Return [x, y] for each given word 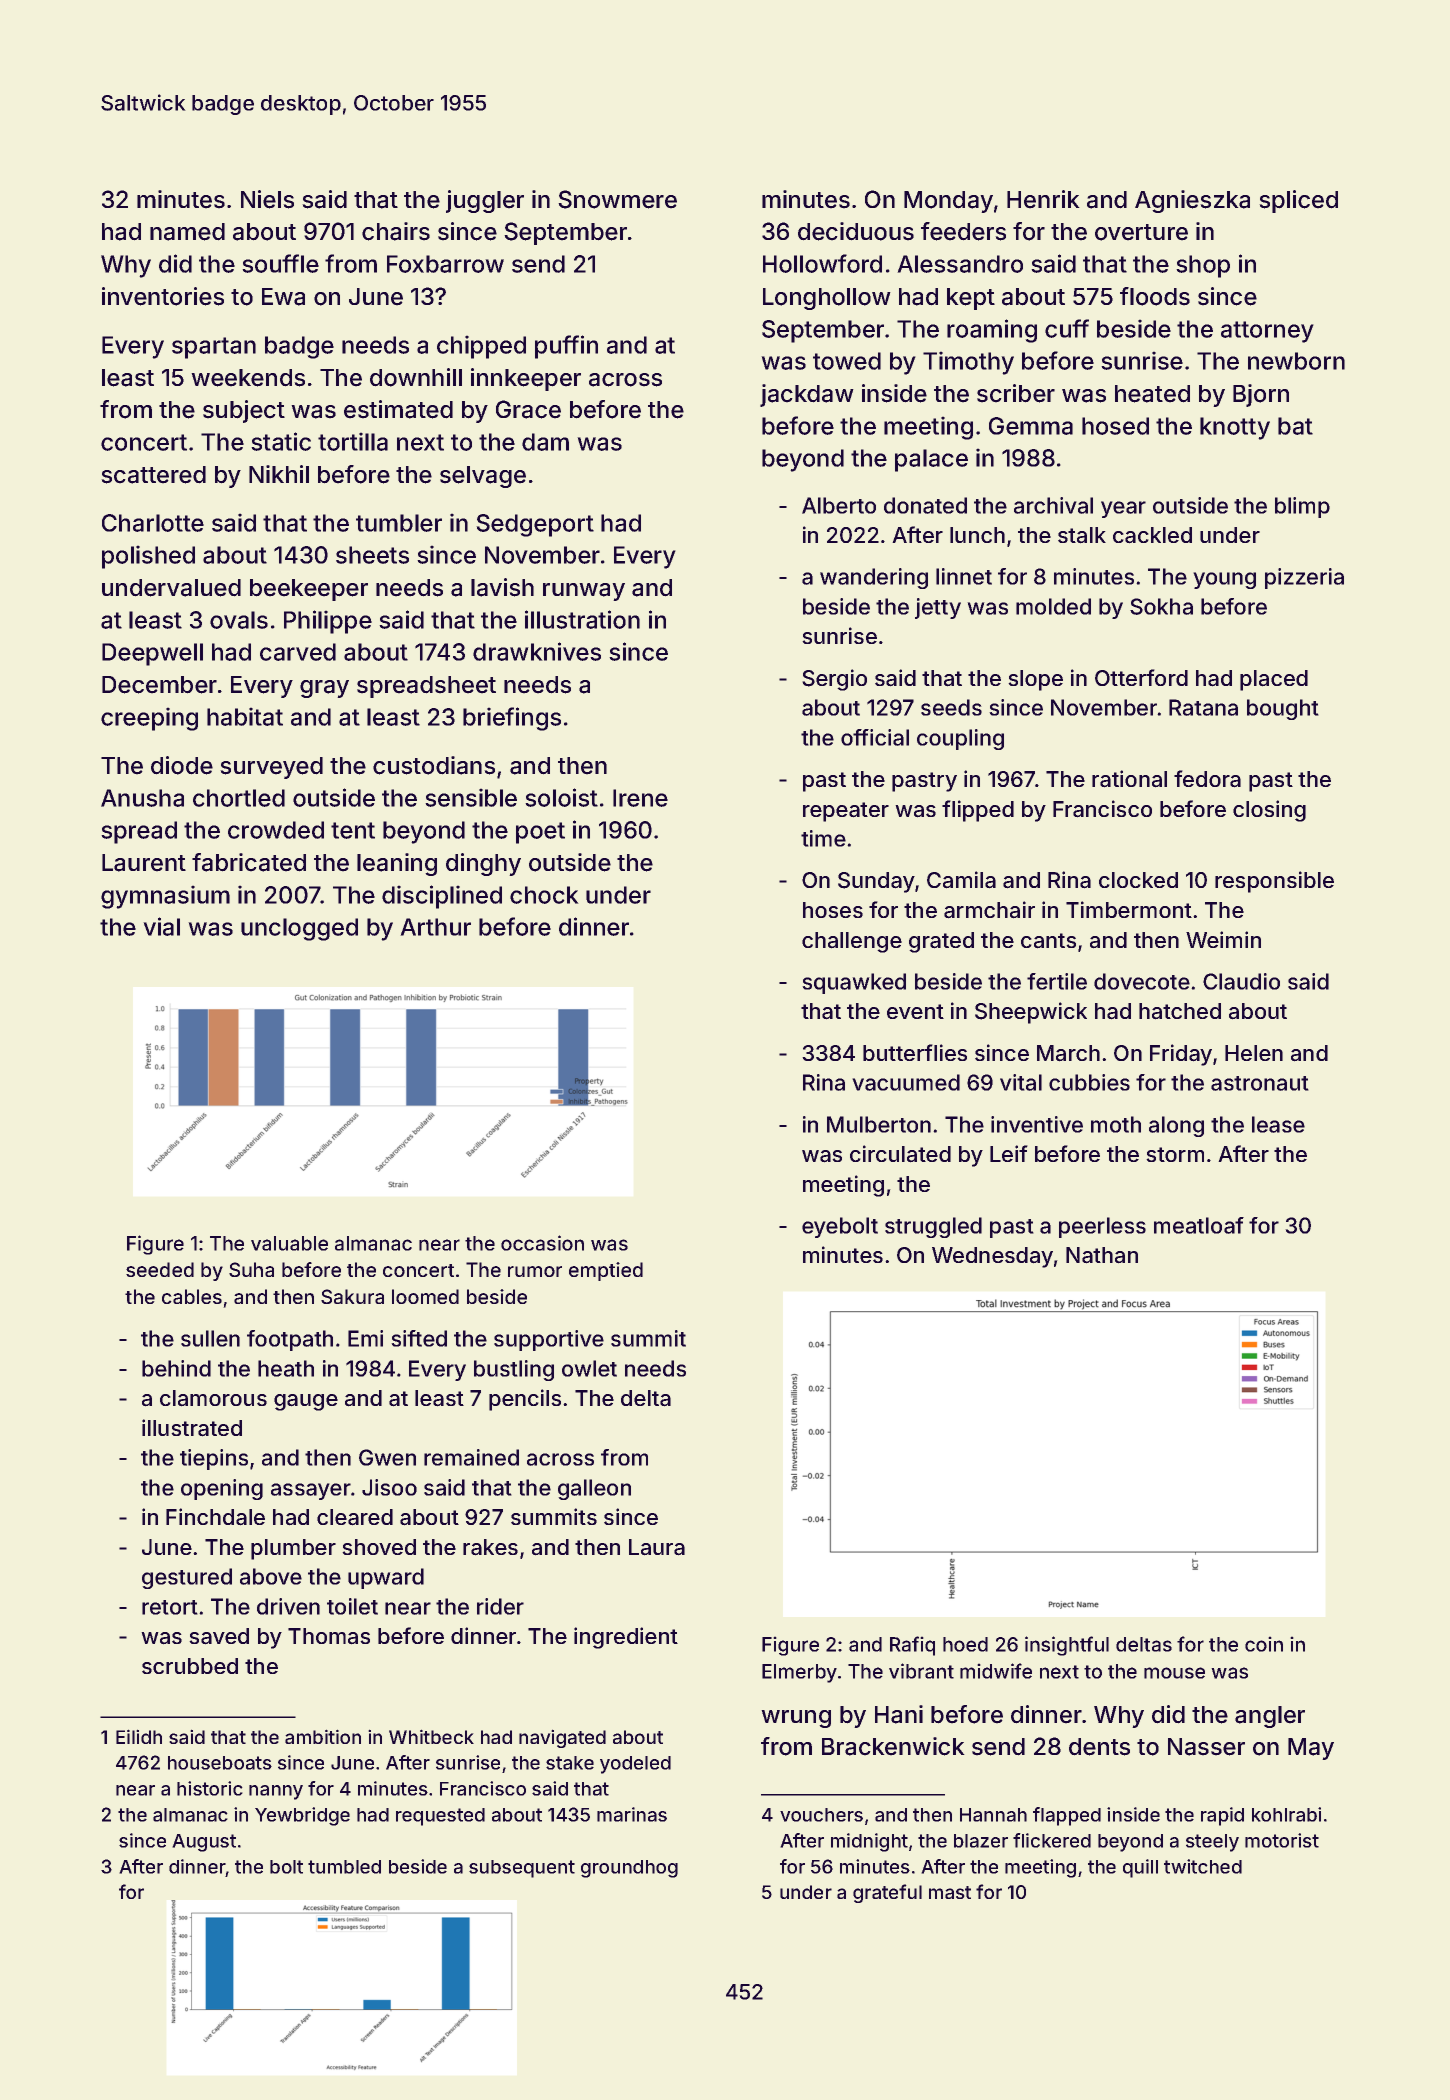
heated [1152, 394]
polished [148, 557]
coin [1264, 1644]
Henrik [1043, 199]
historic [210, 1788]
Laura [657, 1547]
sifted [419, 1338]
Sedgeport [535, 525]
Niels [267, 199]
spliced [1298, 201]
